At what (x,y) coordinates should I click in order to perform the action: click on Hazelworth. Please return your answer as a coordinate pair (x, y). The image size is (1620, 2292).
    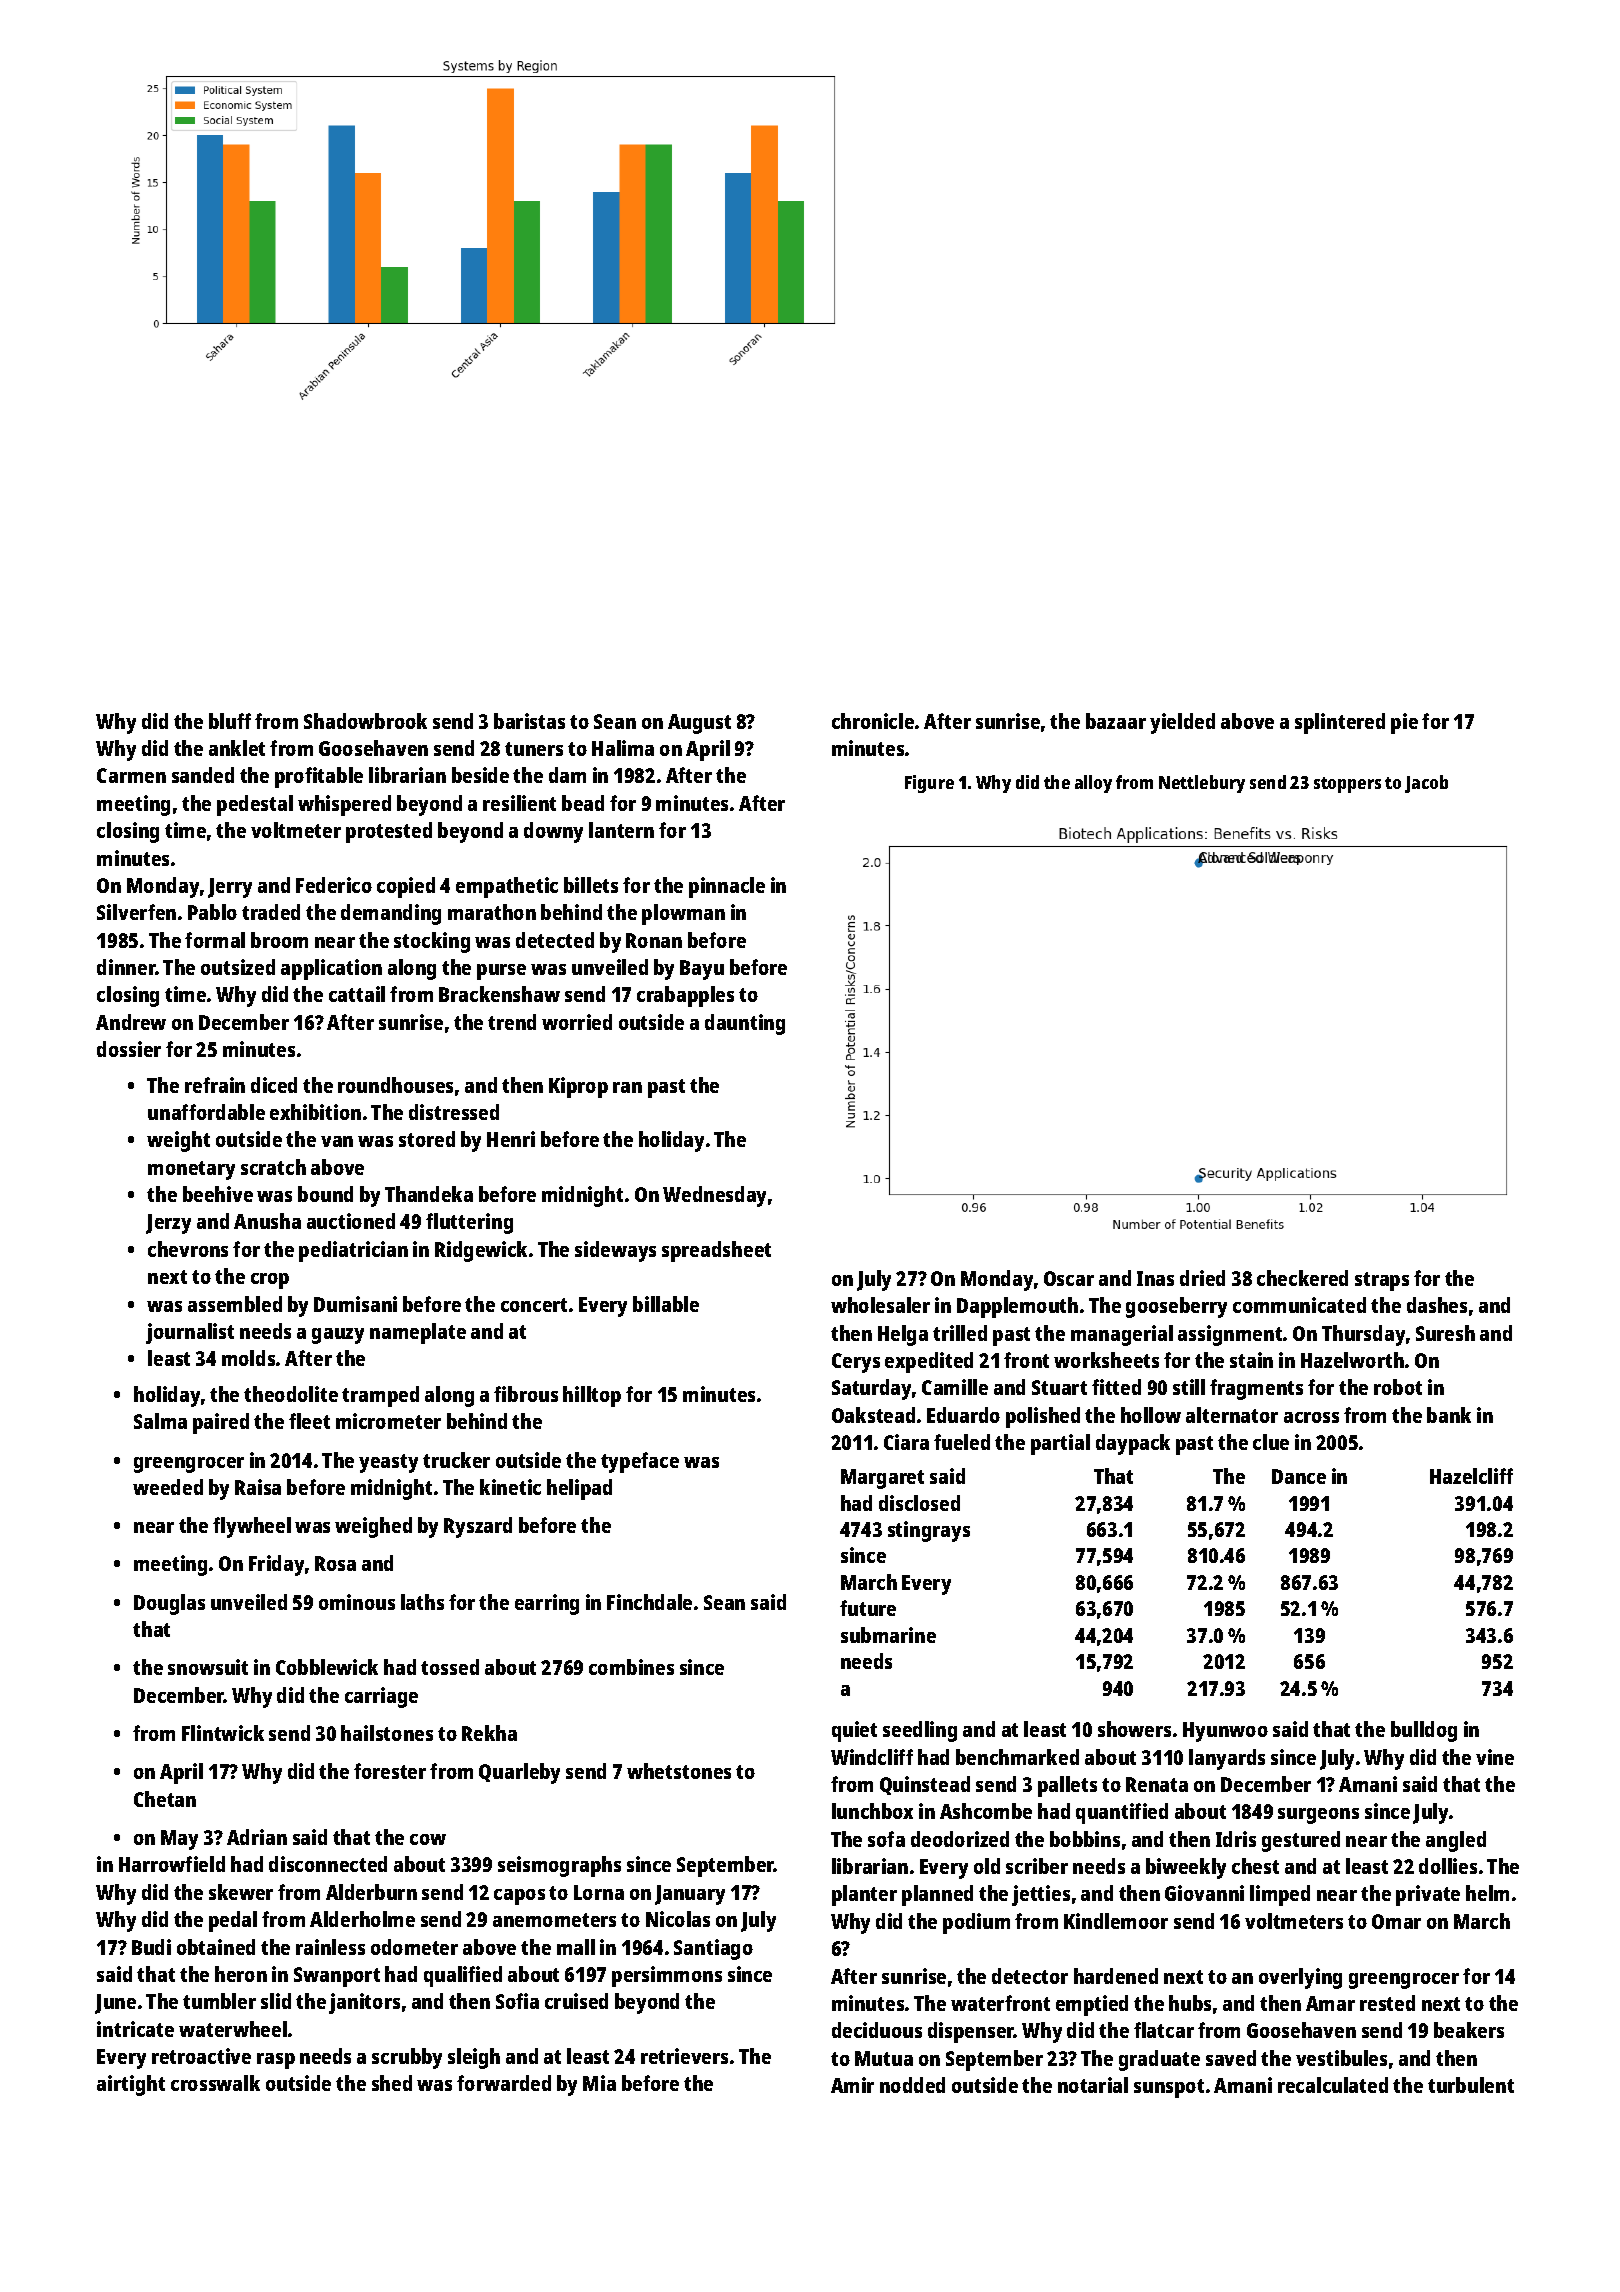
    Looking at the image, I should click on (1352, 1360).
